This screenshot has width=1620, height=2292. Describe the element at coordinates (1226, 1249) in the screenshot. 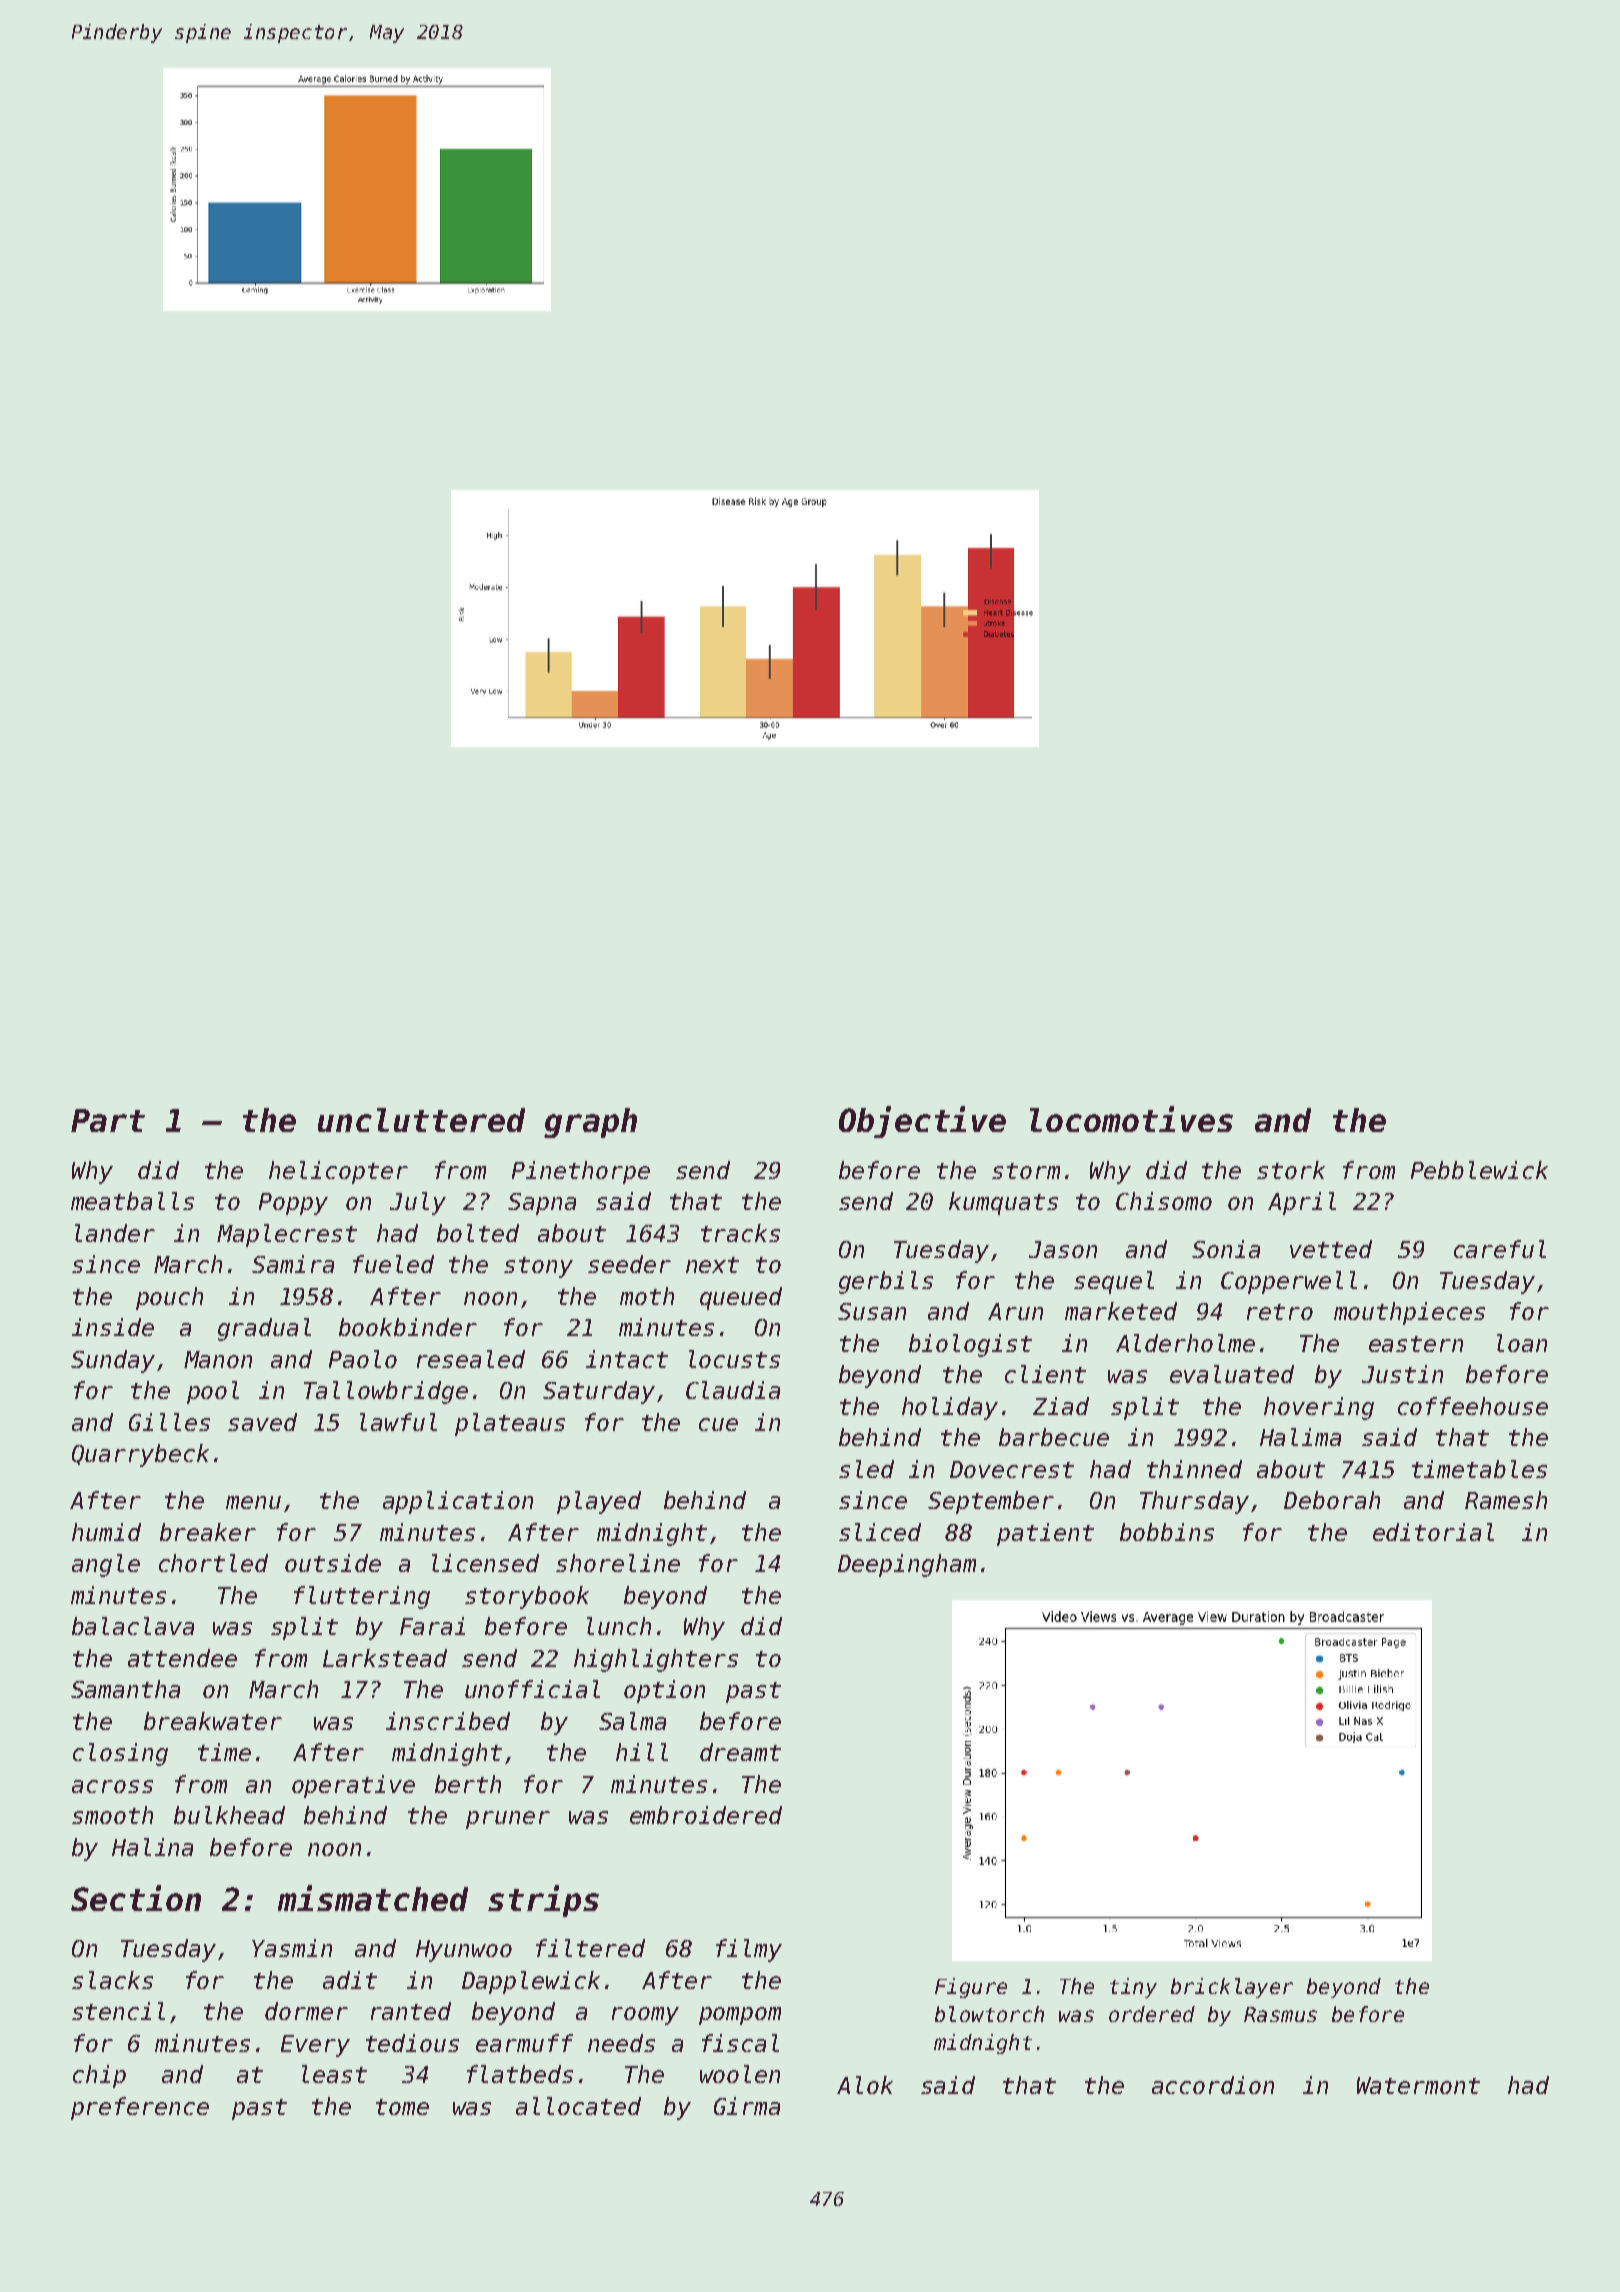

I see `Sonia` at that location.
